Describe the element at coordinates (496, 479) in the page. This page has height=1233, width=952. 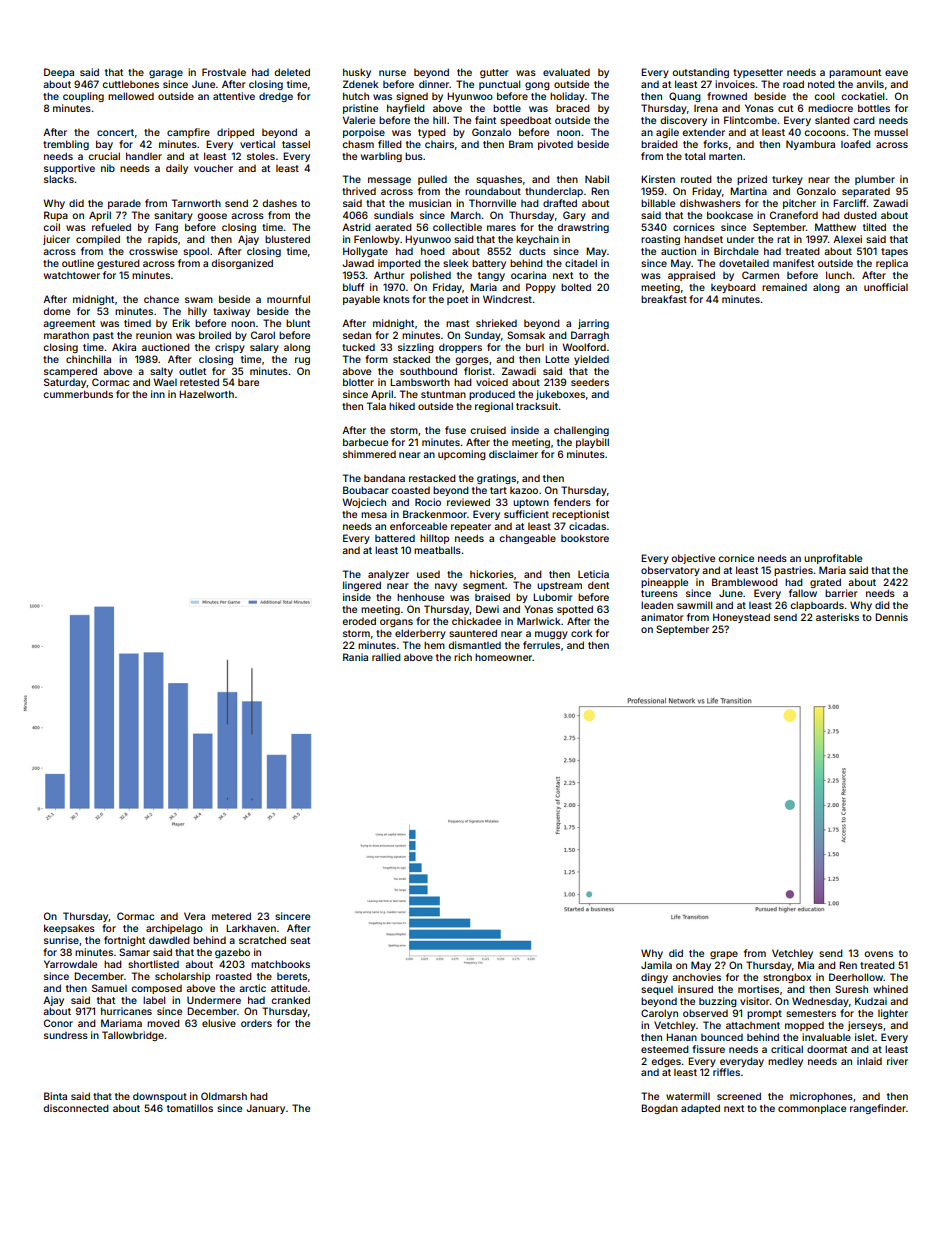
I see `gratings` at that location.
